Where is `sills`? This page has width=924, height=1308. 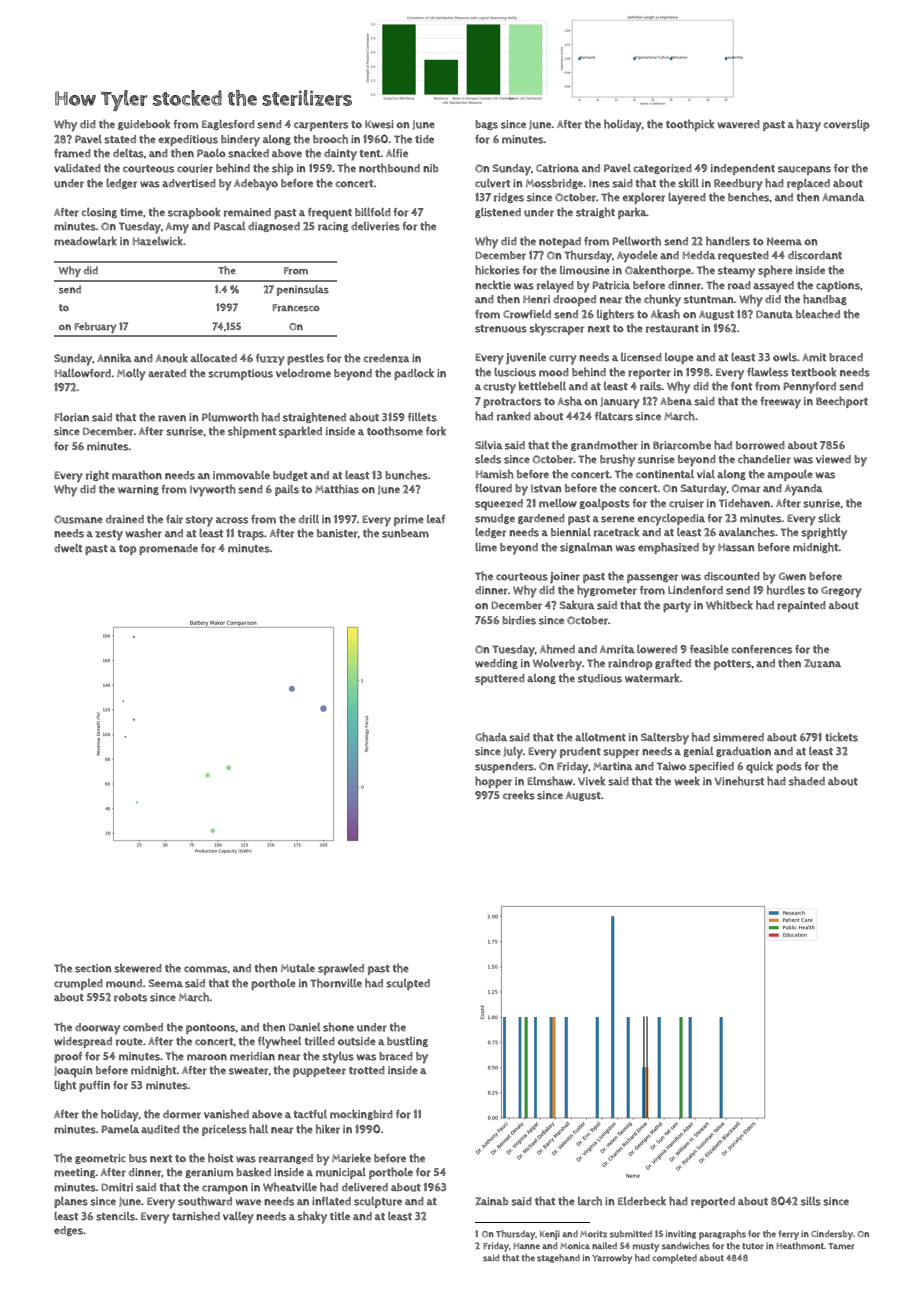 sills is located at coordinates (811, 1201).
